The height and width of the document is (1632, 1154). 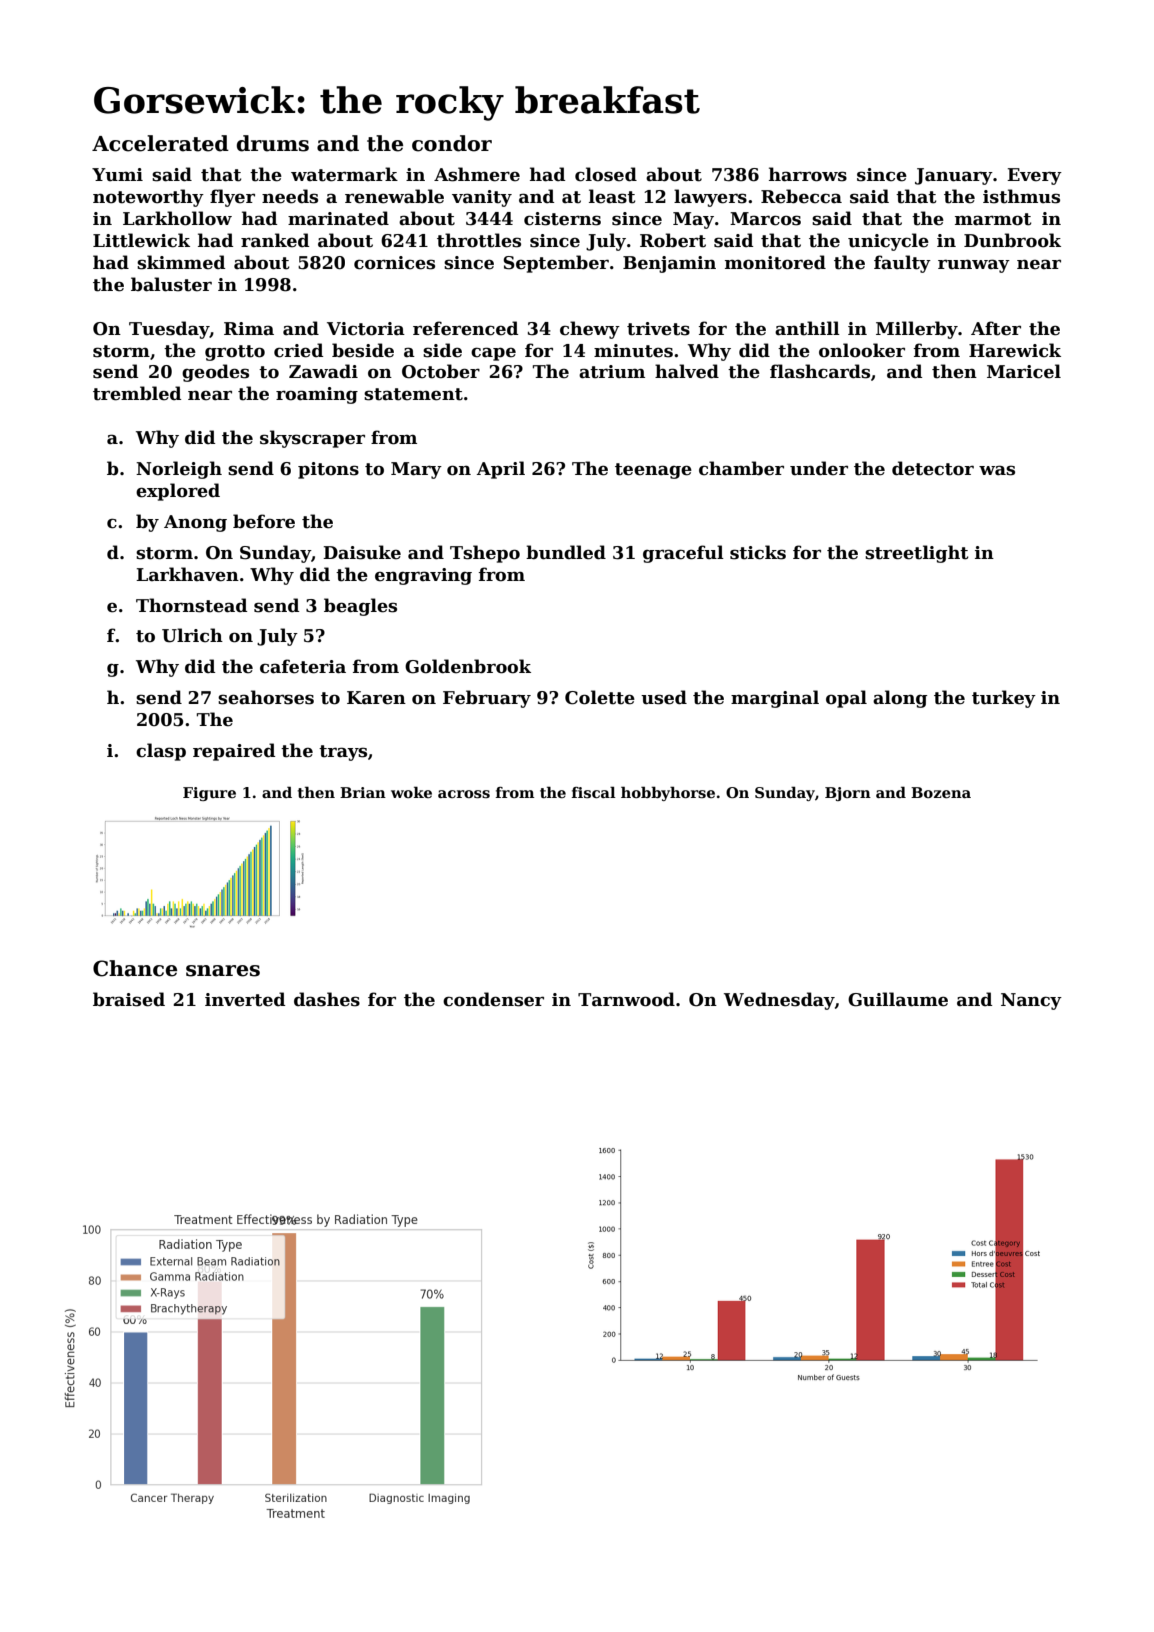 I want to click on Chance, so click(x=135, y=968).
